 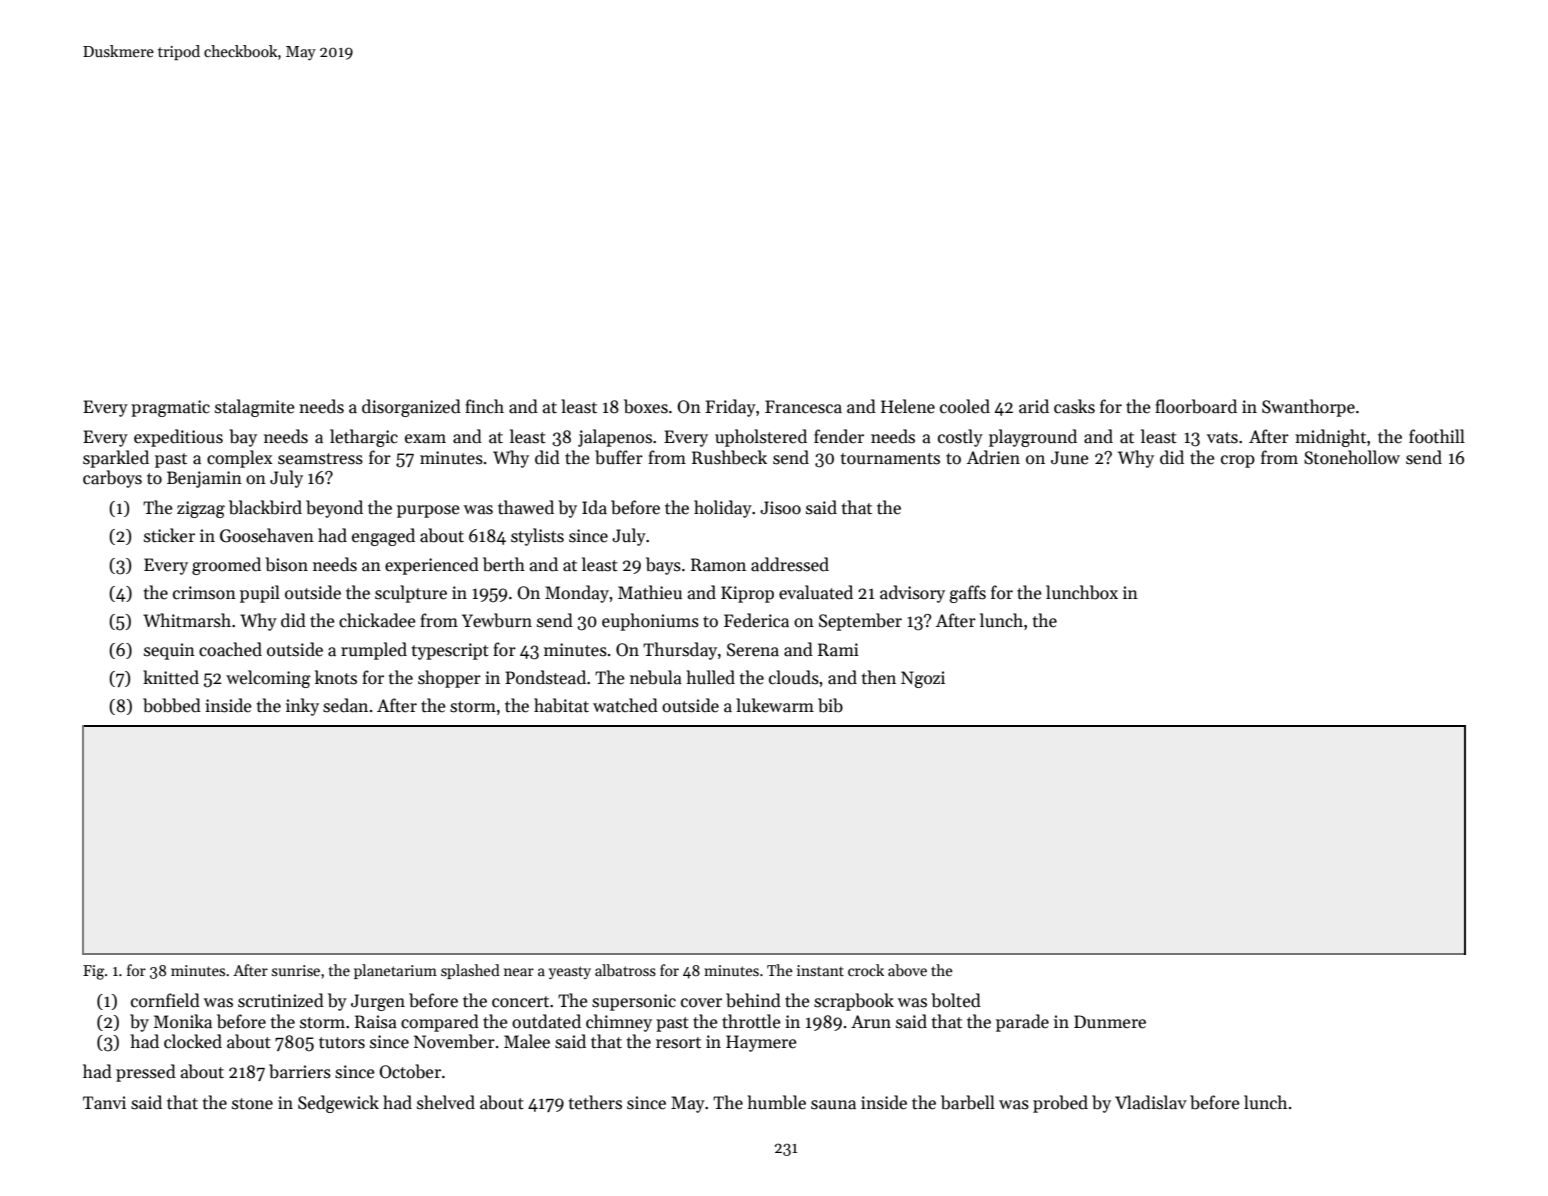 I want to click on Dunmere, so click(x=1110, y=1022).
